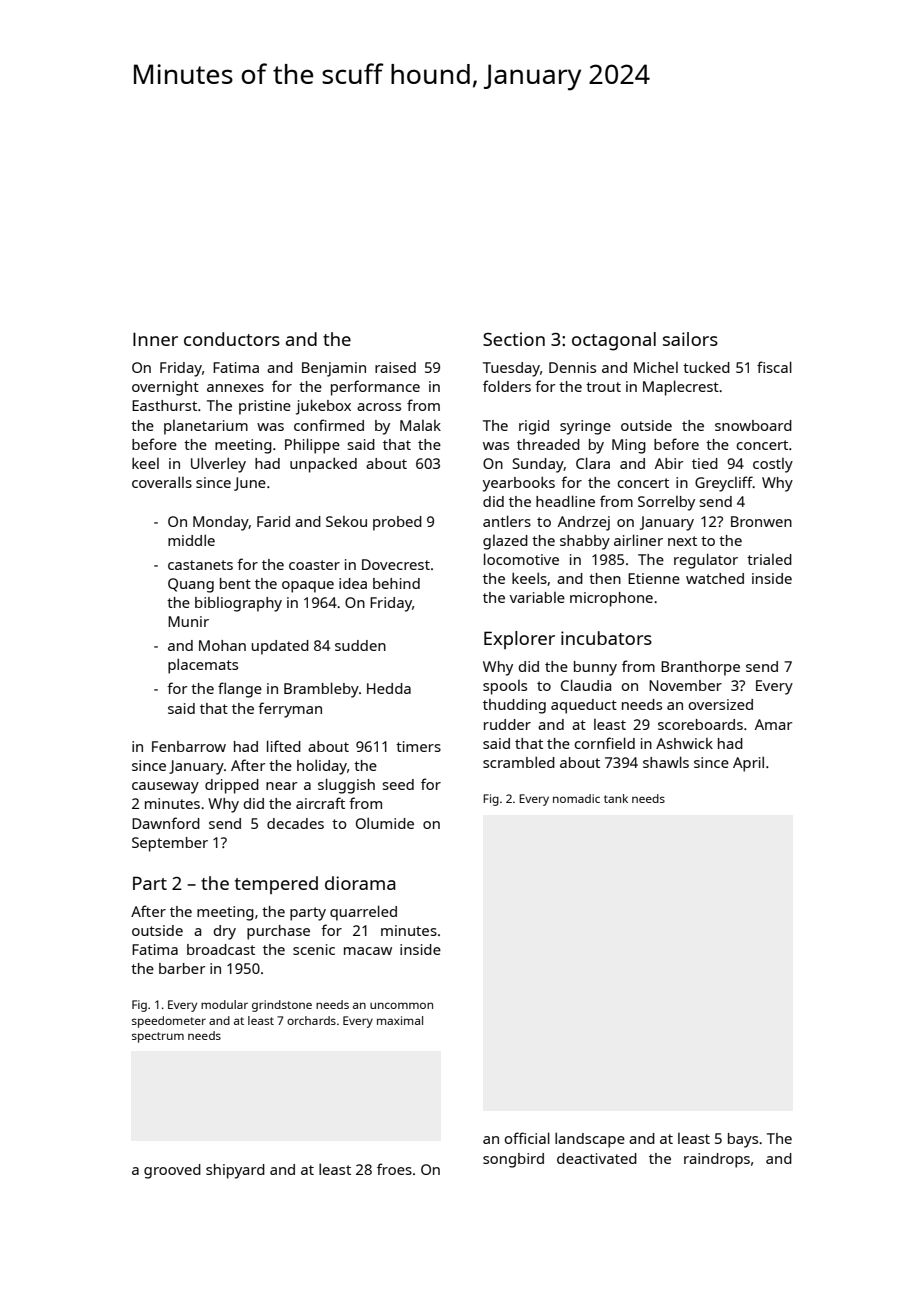 This screenshot has width=924, height=1311. Describe the element at coordinates (232, 786) in the screenshot. I see `dripped` at that location.
